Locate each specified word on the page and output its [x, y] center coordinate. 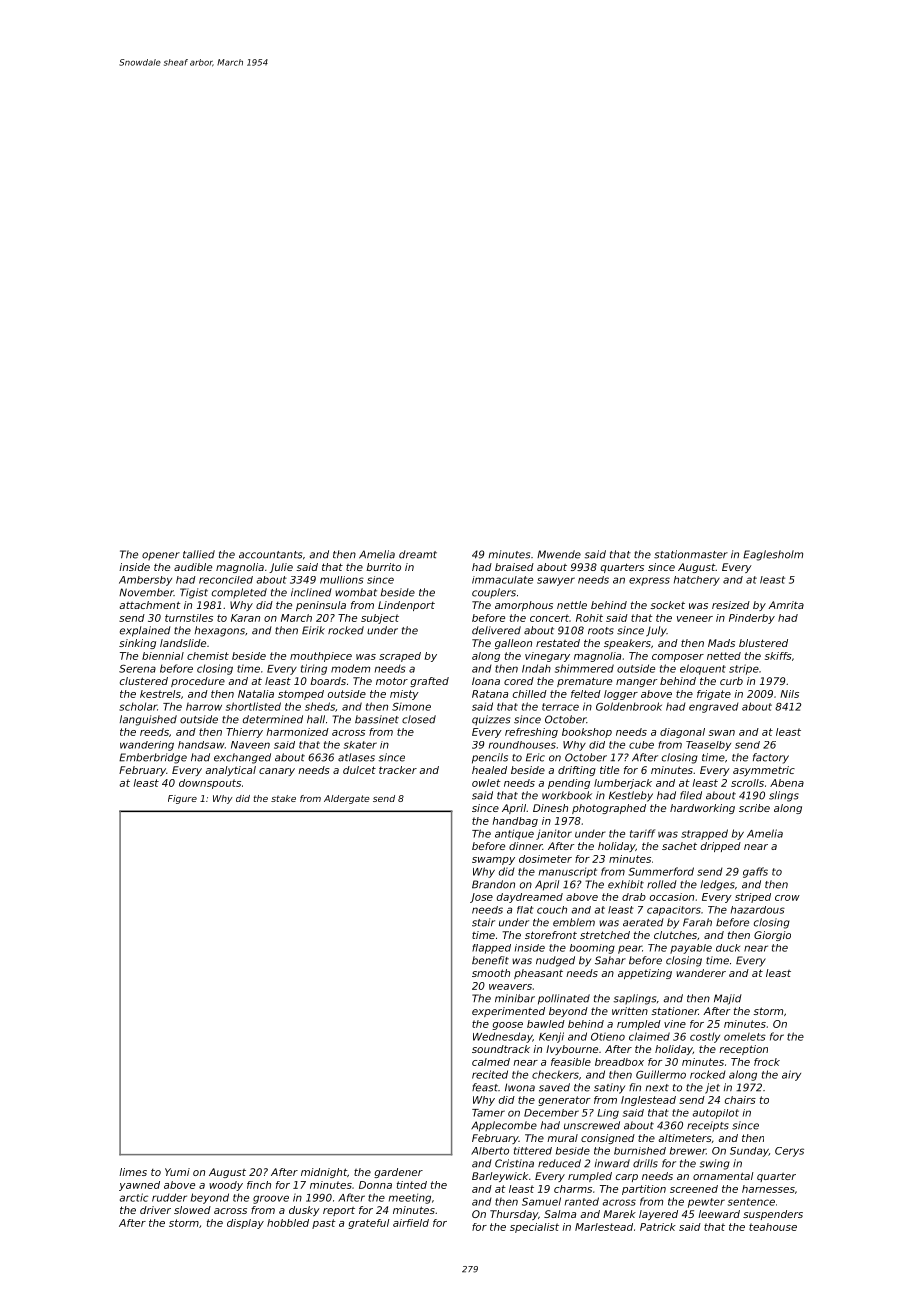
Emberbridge [153, 758]
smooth [491, 973]
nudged [555, 961]
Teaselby [708, 746]
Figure [182, 799]
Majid [728, 999]
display [245, 1224]
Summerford [661, 871]
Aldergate [347, 799]
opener [161, 556]
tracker [398, 770]
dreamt [418, 554]
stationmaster [691, 554]
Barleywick [500, 1177]
